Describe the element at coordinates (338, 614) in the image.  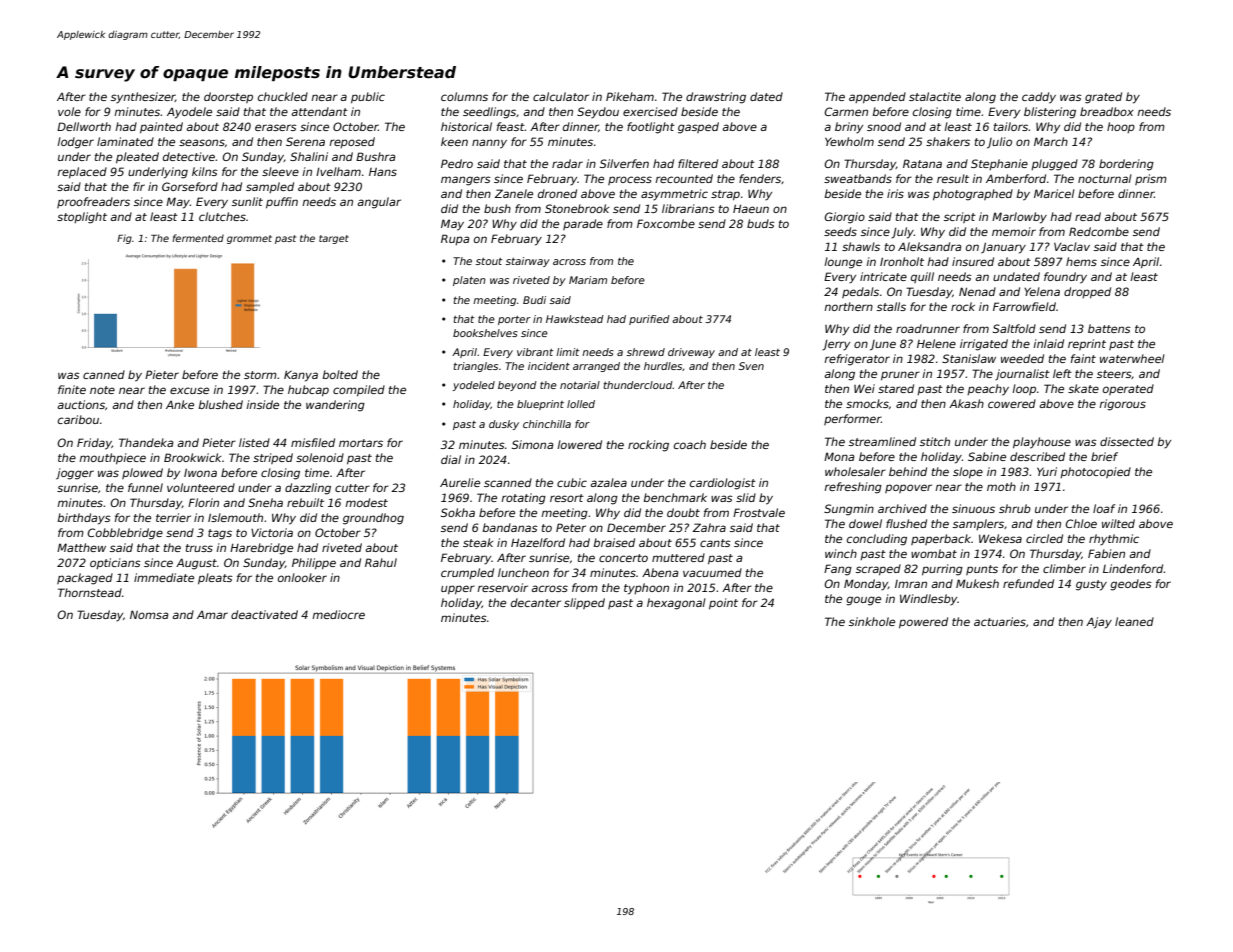
I see `mediocre` at that location.
